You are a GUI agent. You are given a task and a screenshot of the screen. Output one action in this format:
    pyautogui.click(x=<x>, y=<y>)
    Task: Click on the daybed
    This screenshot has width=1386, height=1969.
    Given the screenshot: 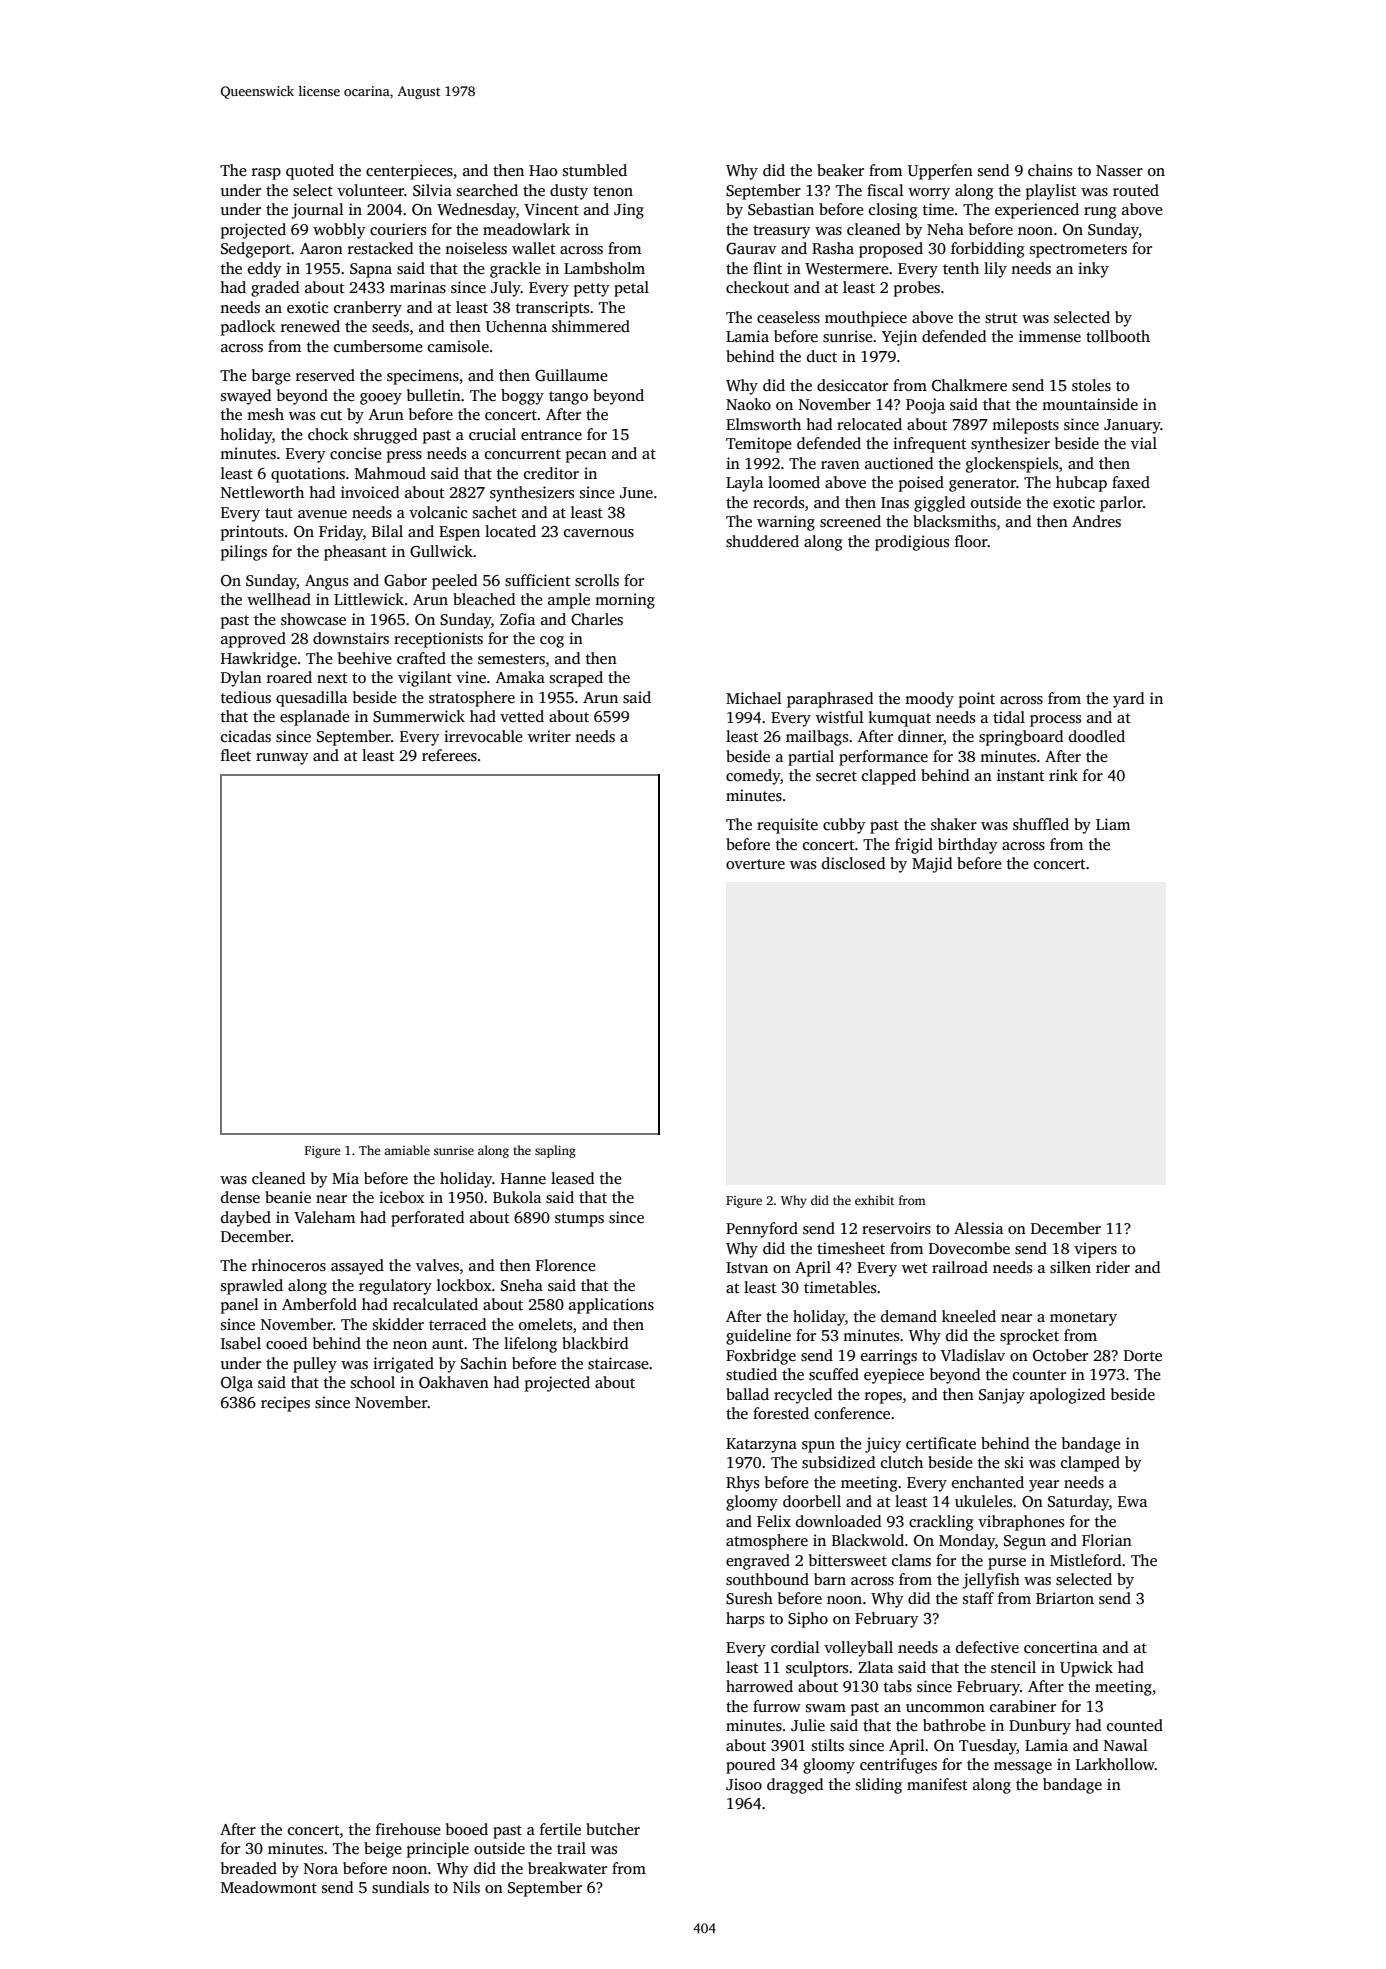 What is the action you would take?
    pyautogui.click(x=246, y=1219)
